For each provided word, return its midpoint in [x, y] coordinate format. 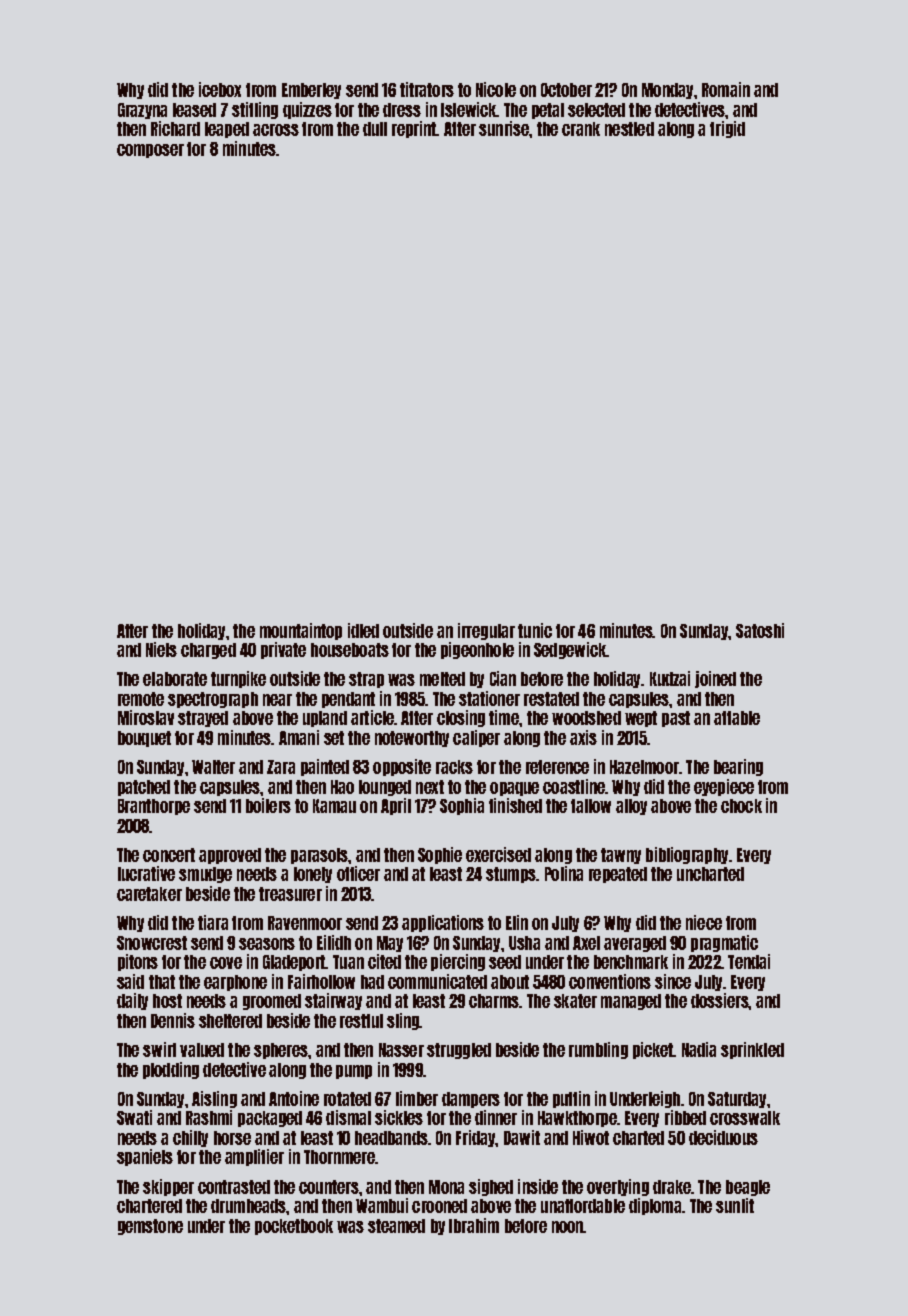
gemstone [150, 1227]
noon [568, 1227]
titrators [427, 89]
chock [741, 806]
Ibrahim [474, 1225]
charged [208, 651]
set [334, 738]
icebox [220, 89]
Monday [667, 91]
